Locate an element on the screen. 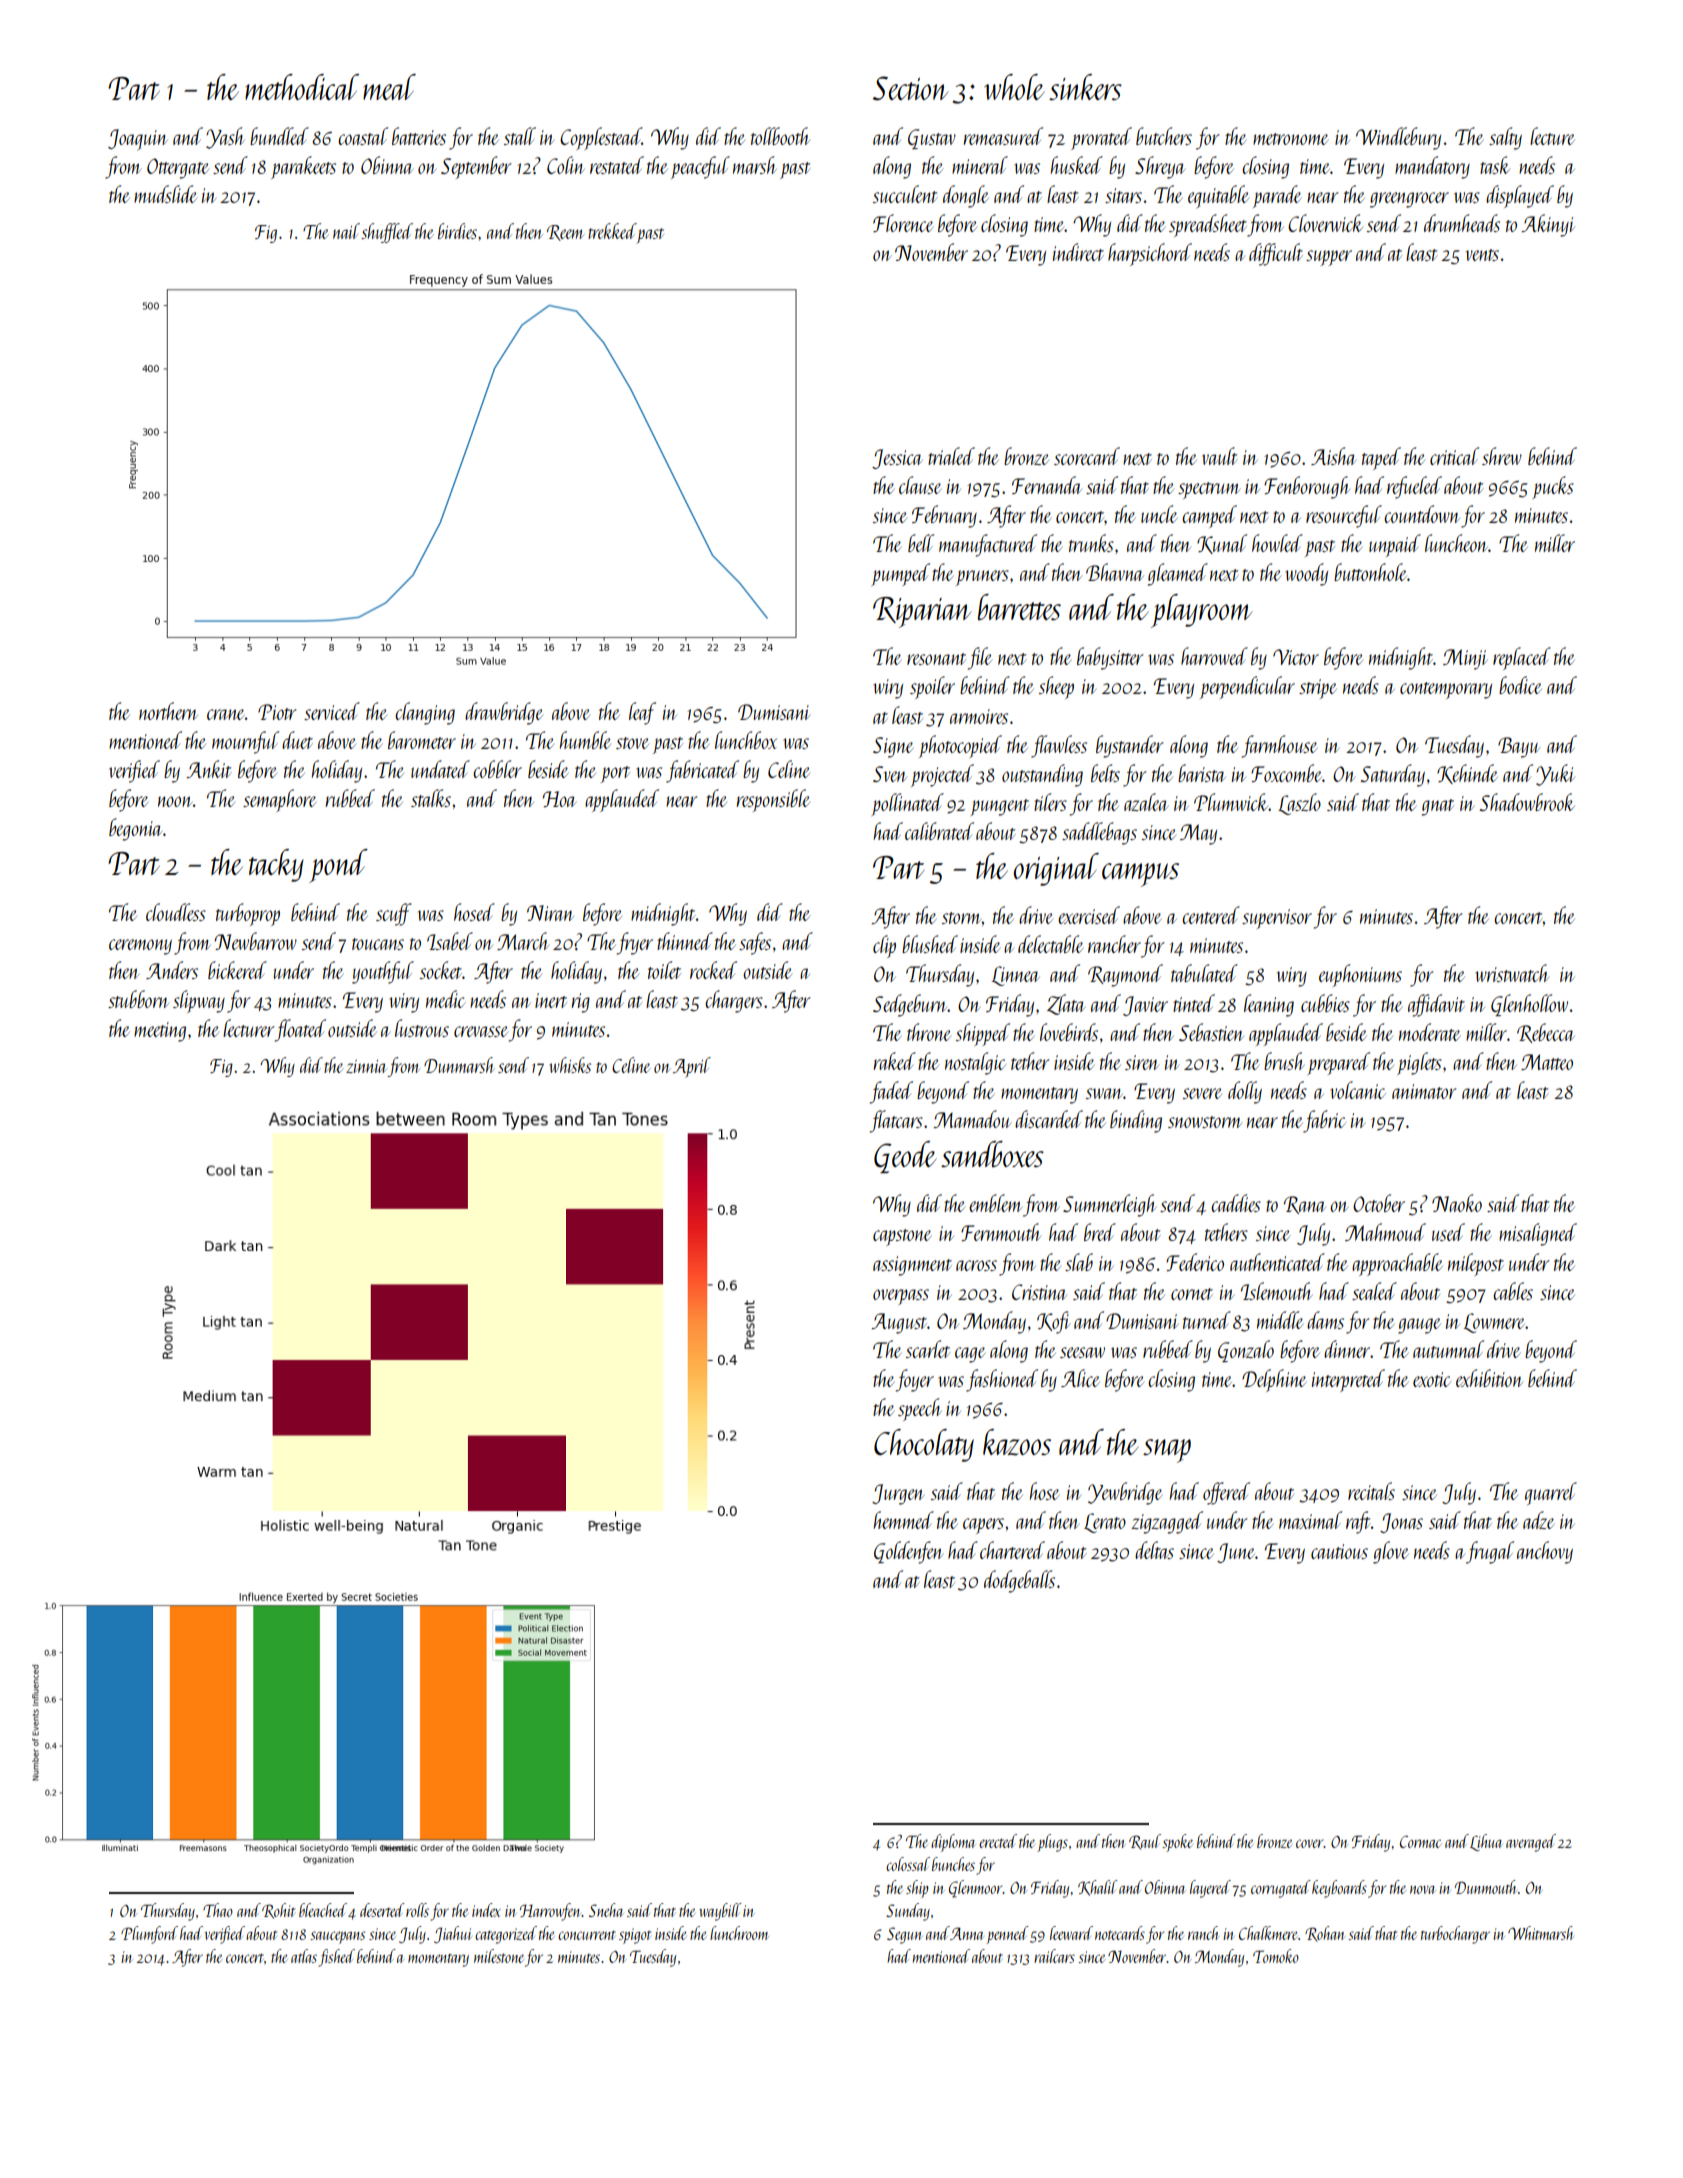 The height and width of the screenshot is (2178, 1683). spoiler is located at coordinates (932, 687).
